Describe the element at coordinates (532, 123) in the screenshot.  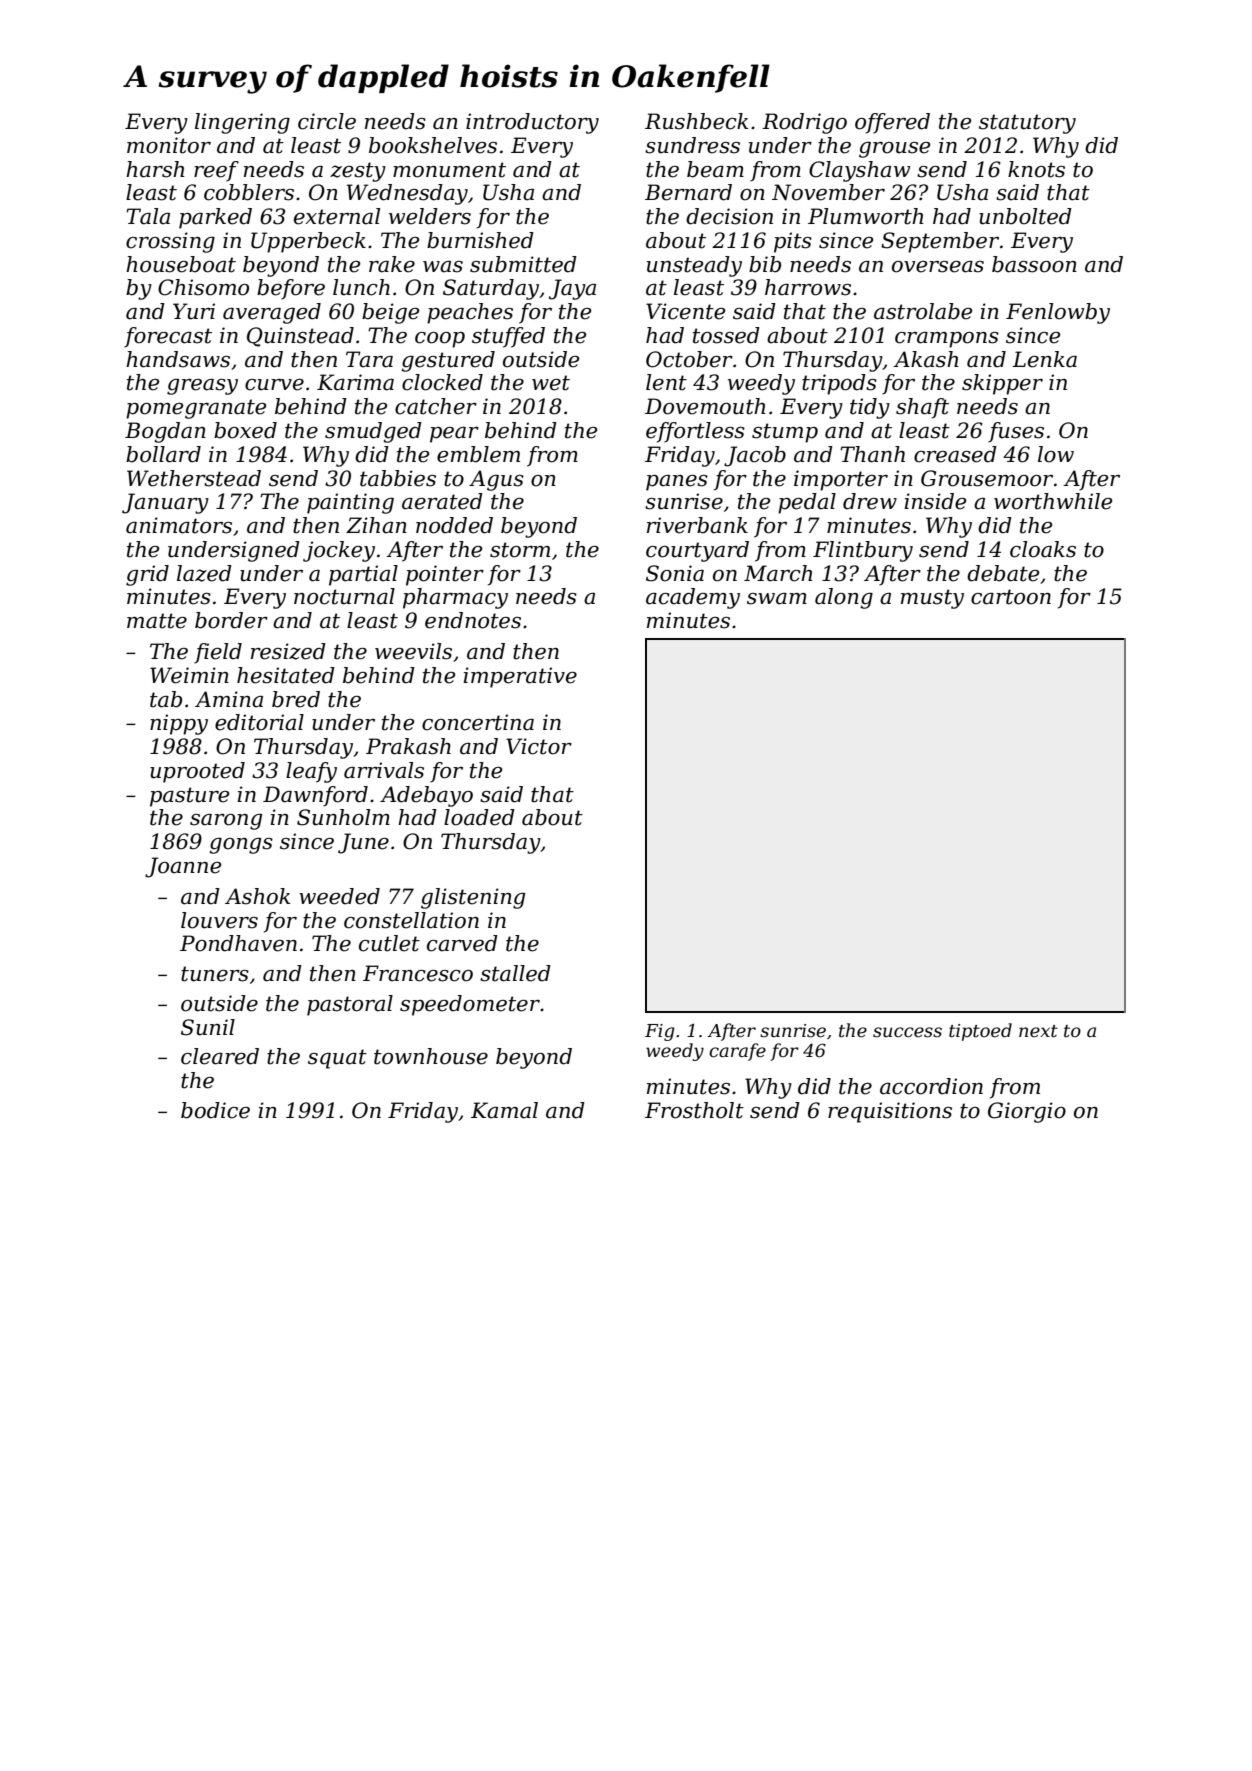
I see `introductory` at that location.
